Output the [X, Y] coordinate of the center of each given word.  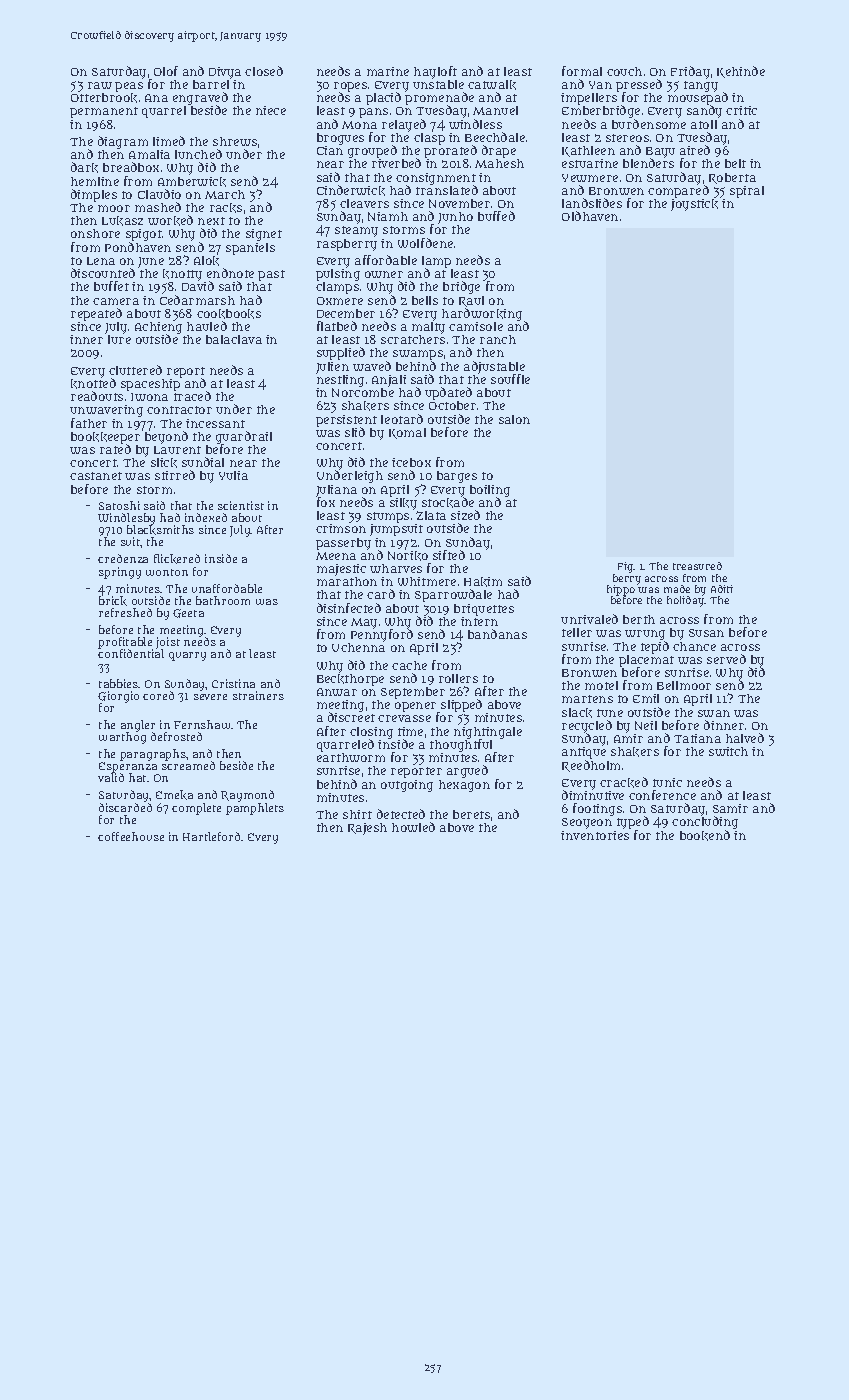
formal [582, 71]
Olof [166, 71]
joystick [694, 205]
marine [388, 71]
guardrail [244, 438]
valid [111, 778]
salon [514, 419]
